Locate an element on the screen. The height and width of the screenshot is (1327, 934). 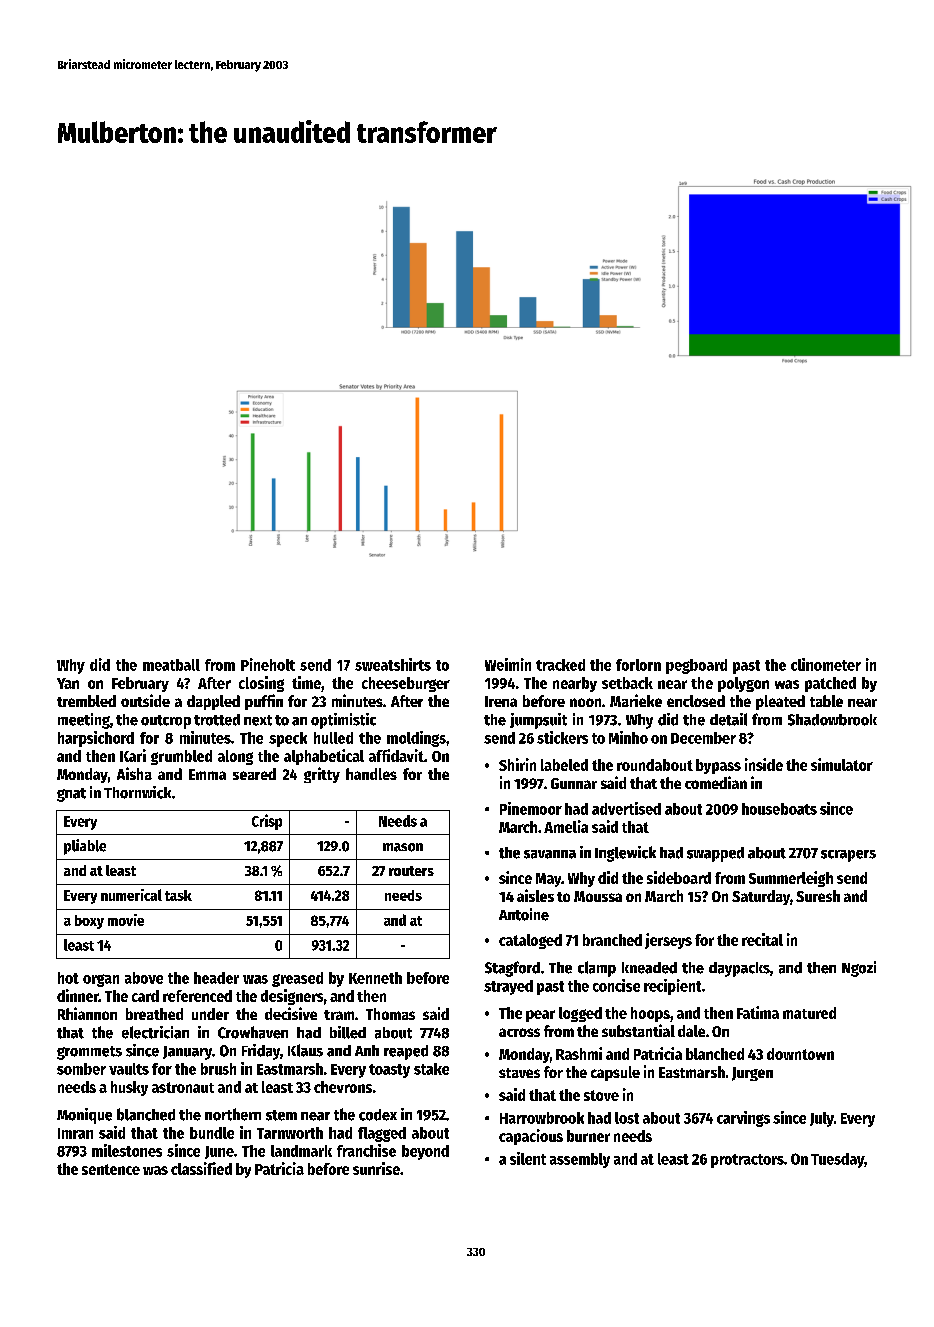
assembly is located at coordinates (580, 1160).
